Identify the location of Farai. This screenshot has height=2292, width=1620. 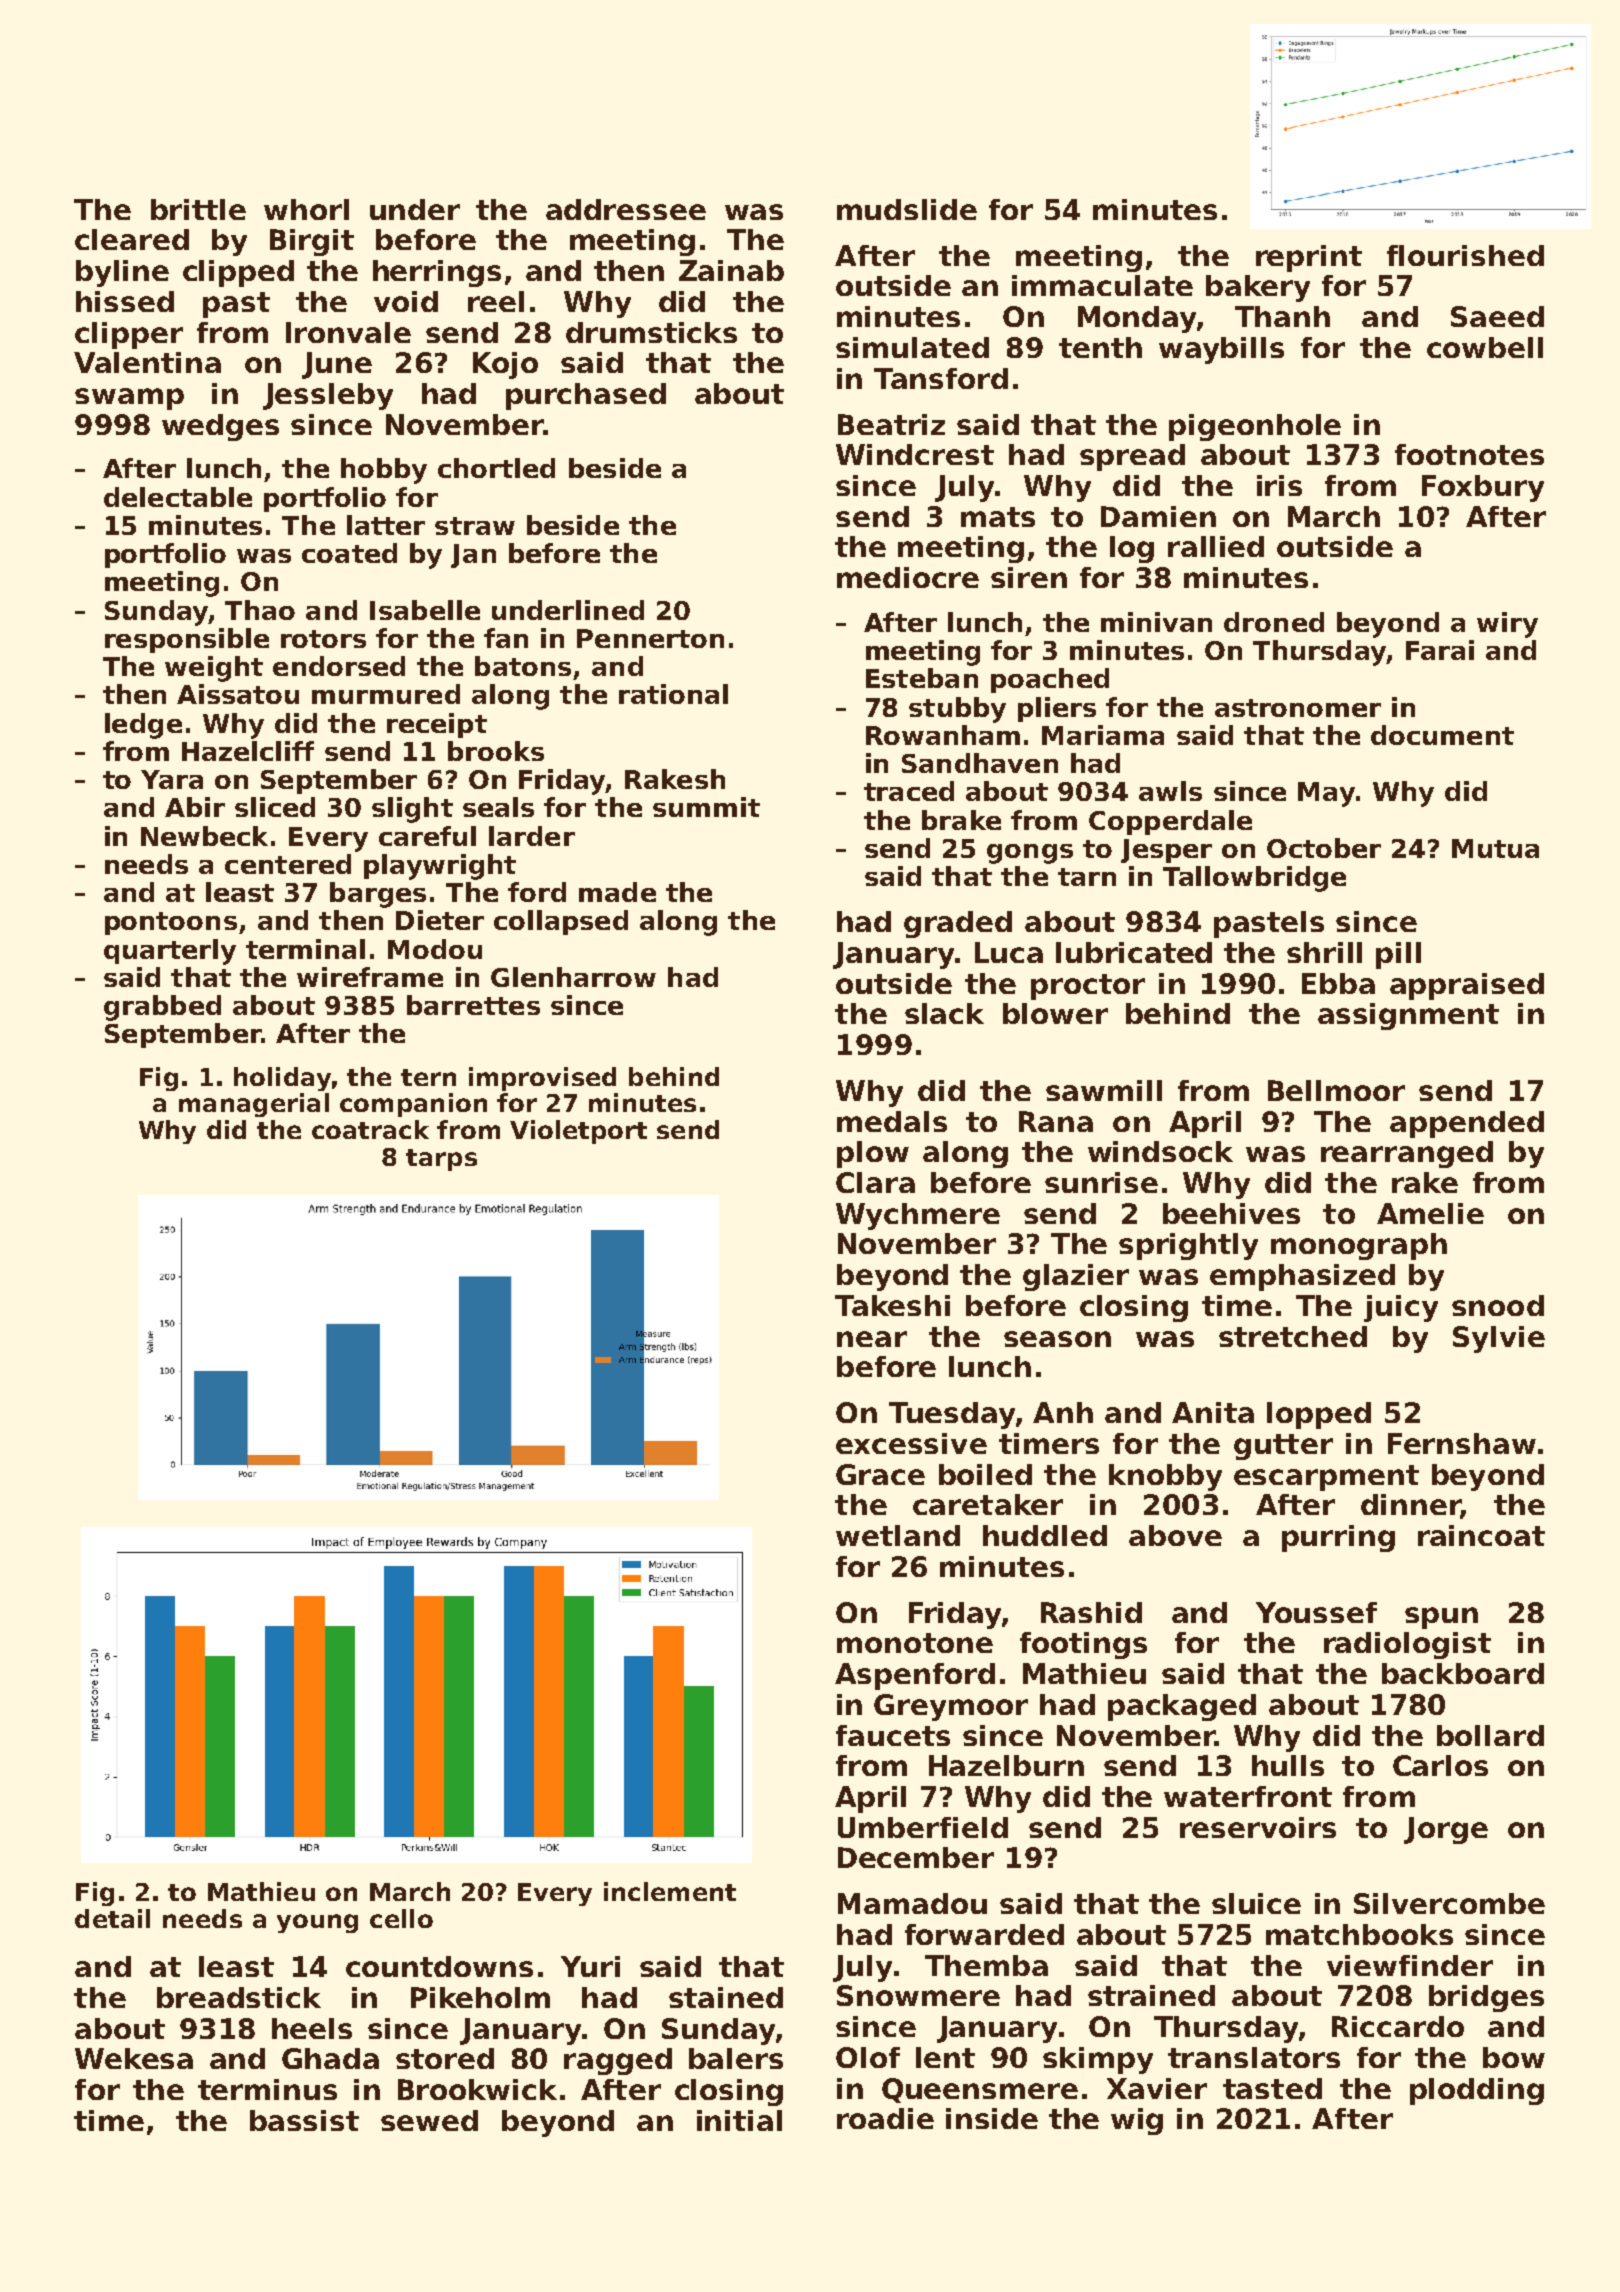
(1440, 650).
